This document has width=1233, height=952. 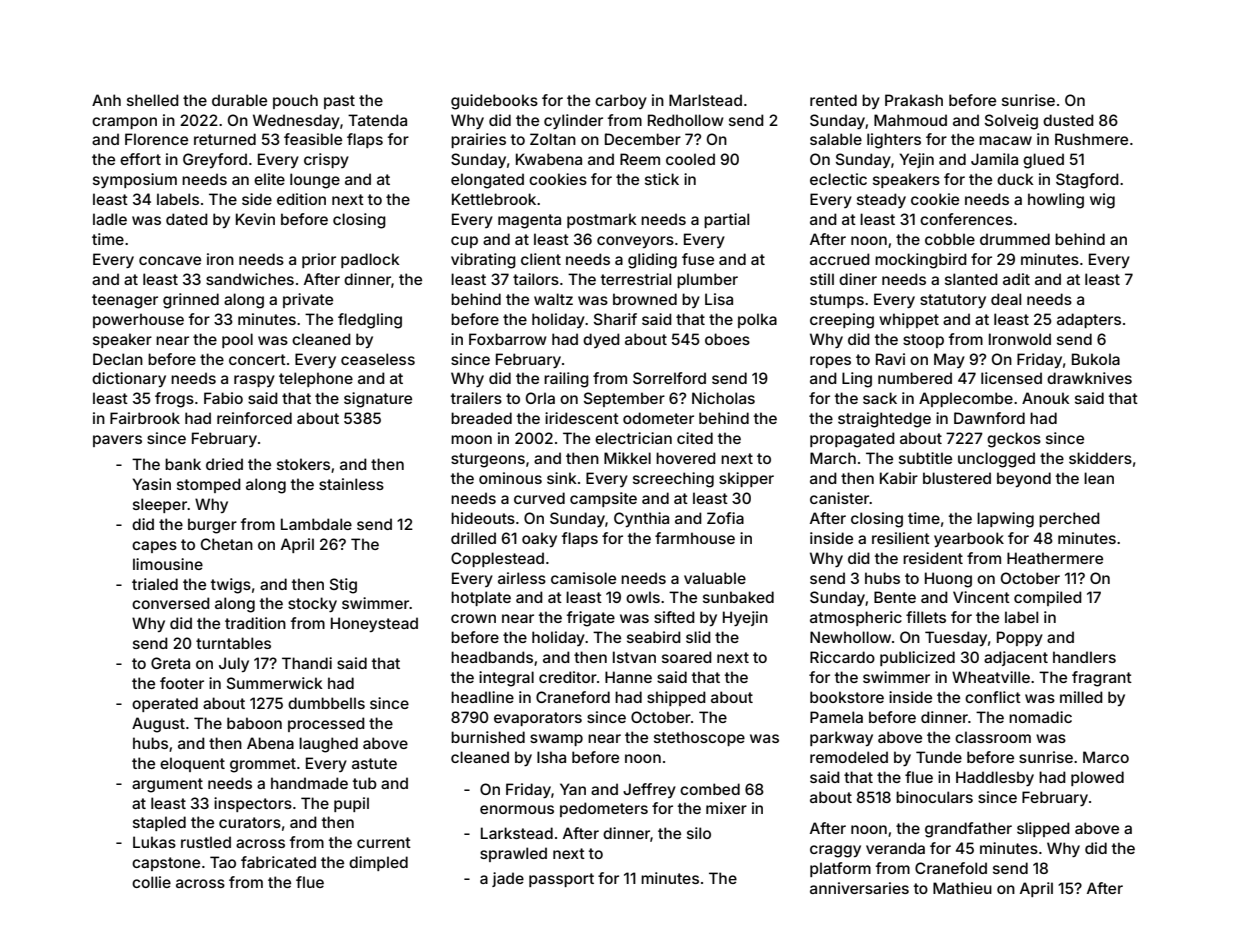 I want to click on steady, so click(x=881, y=200).
